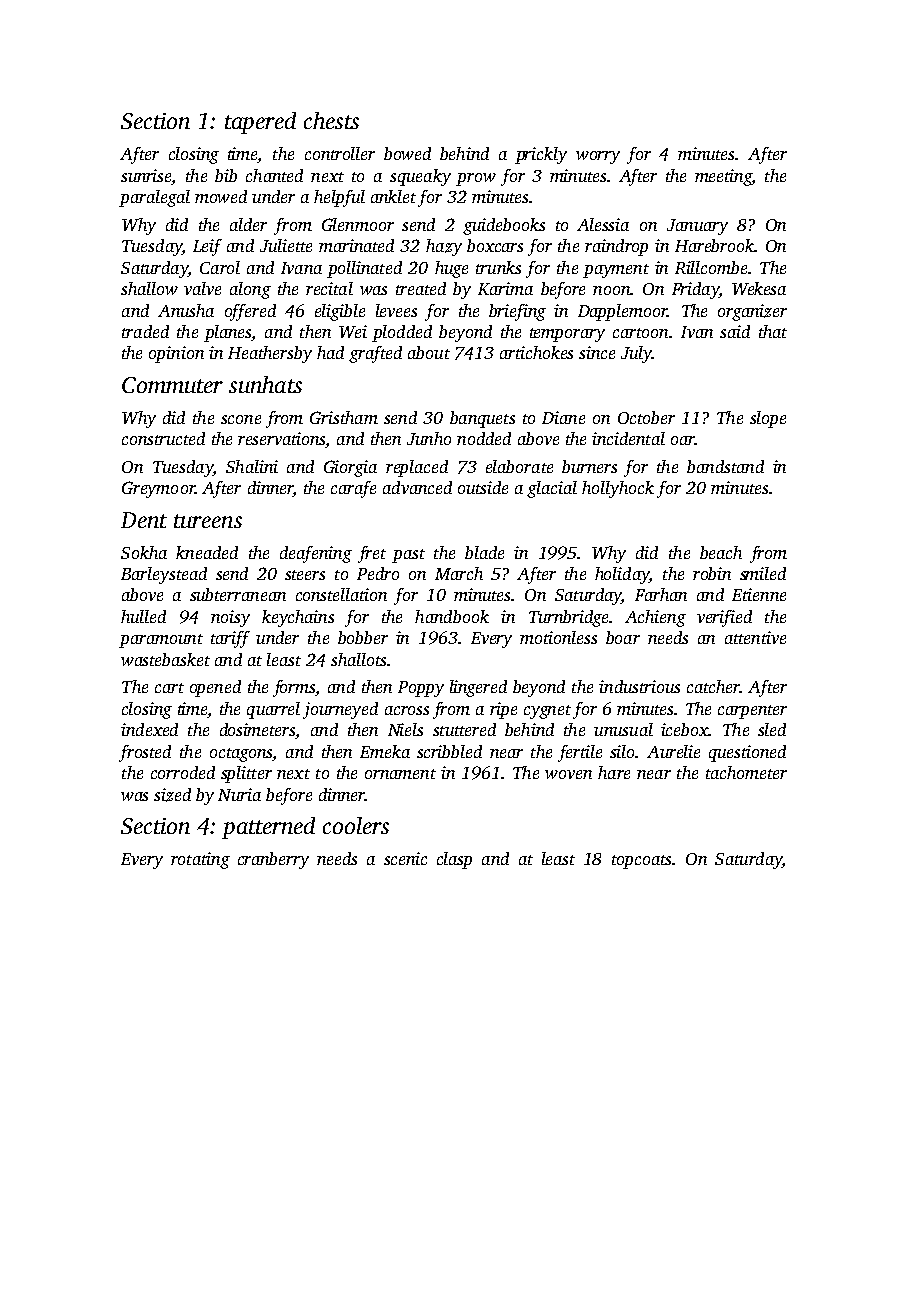 The image size is (908, 1316). What do you see at coordinates (268, 828) in the page?
I see `patterned` at bounding box center [268, 828].
